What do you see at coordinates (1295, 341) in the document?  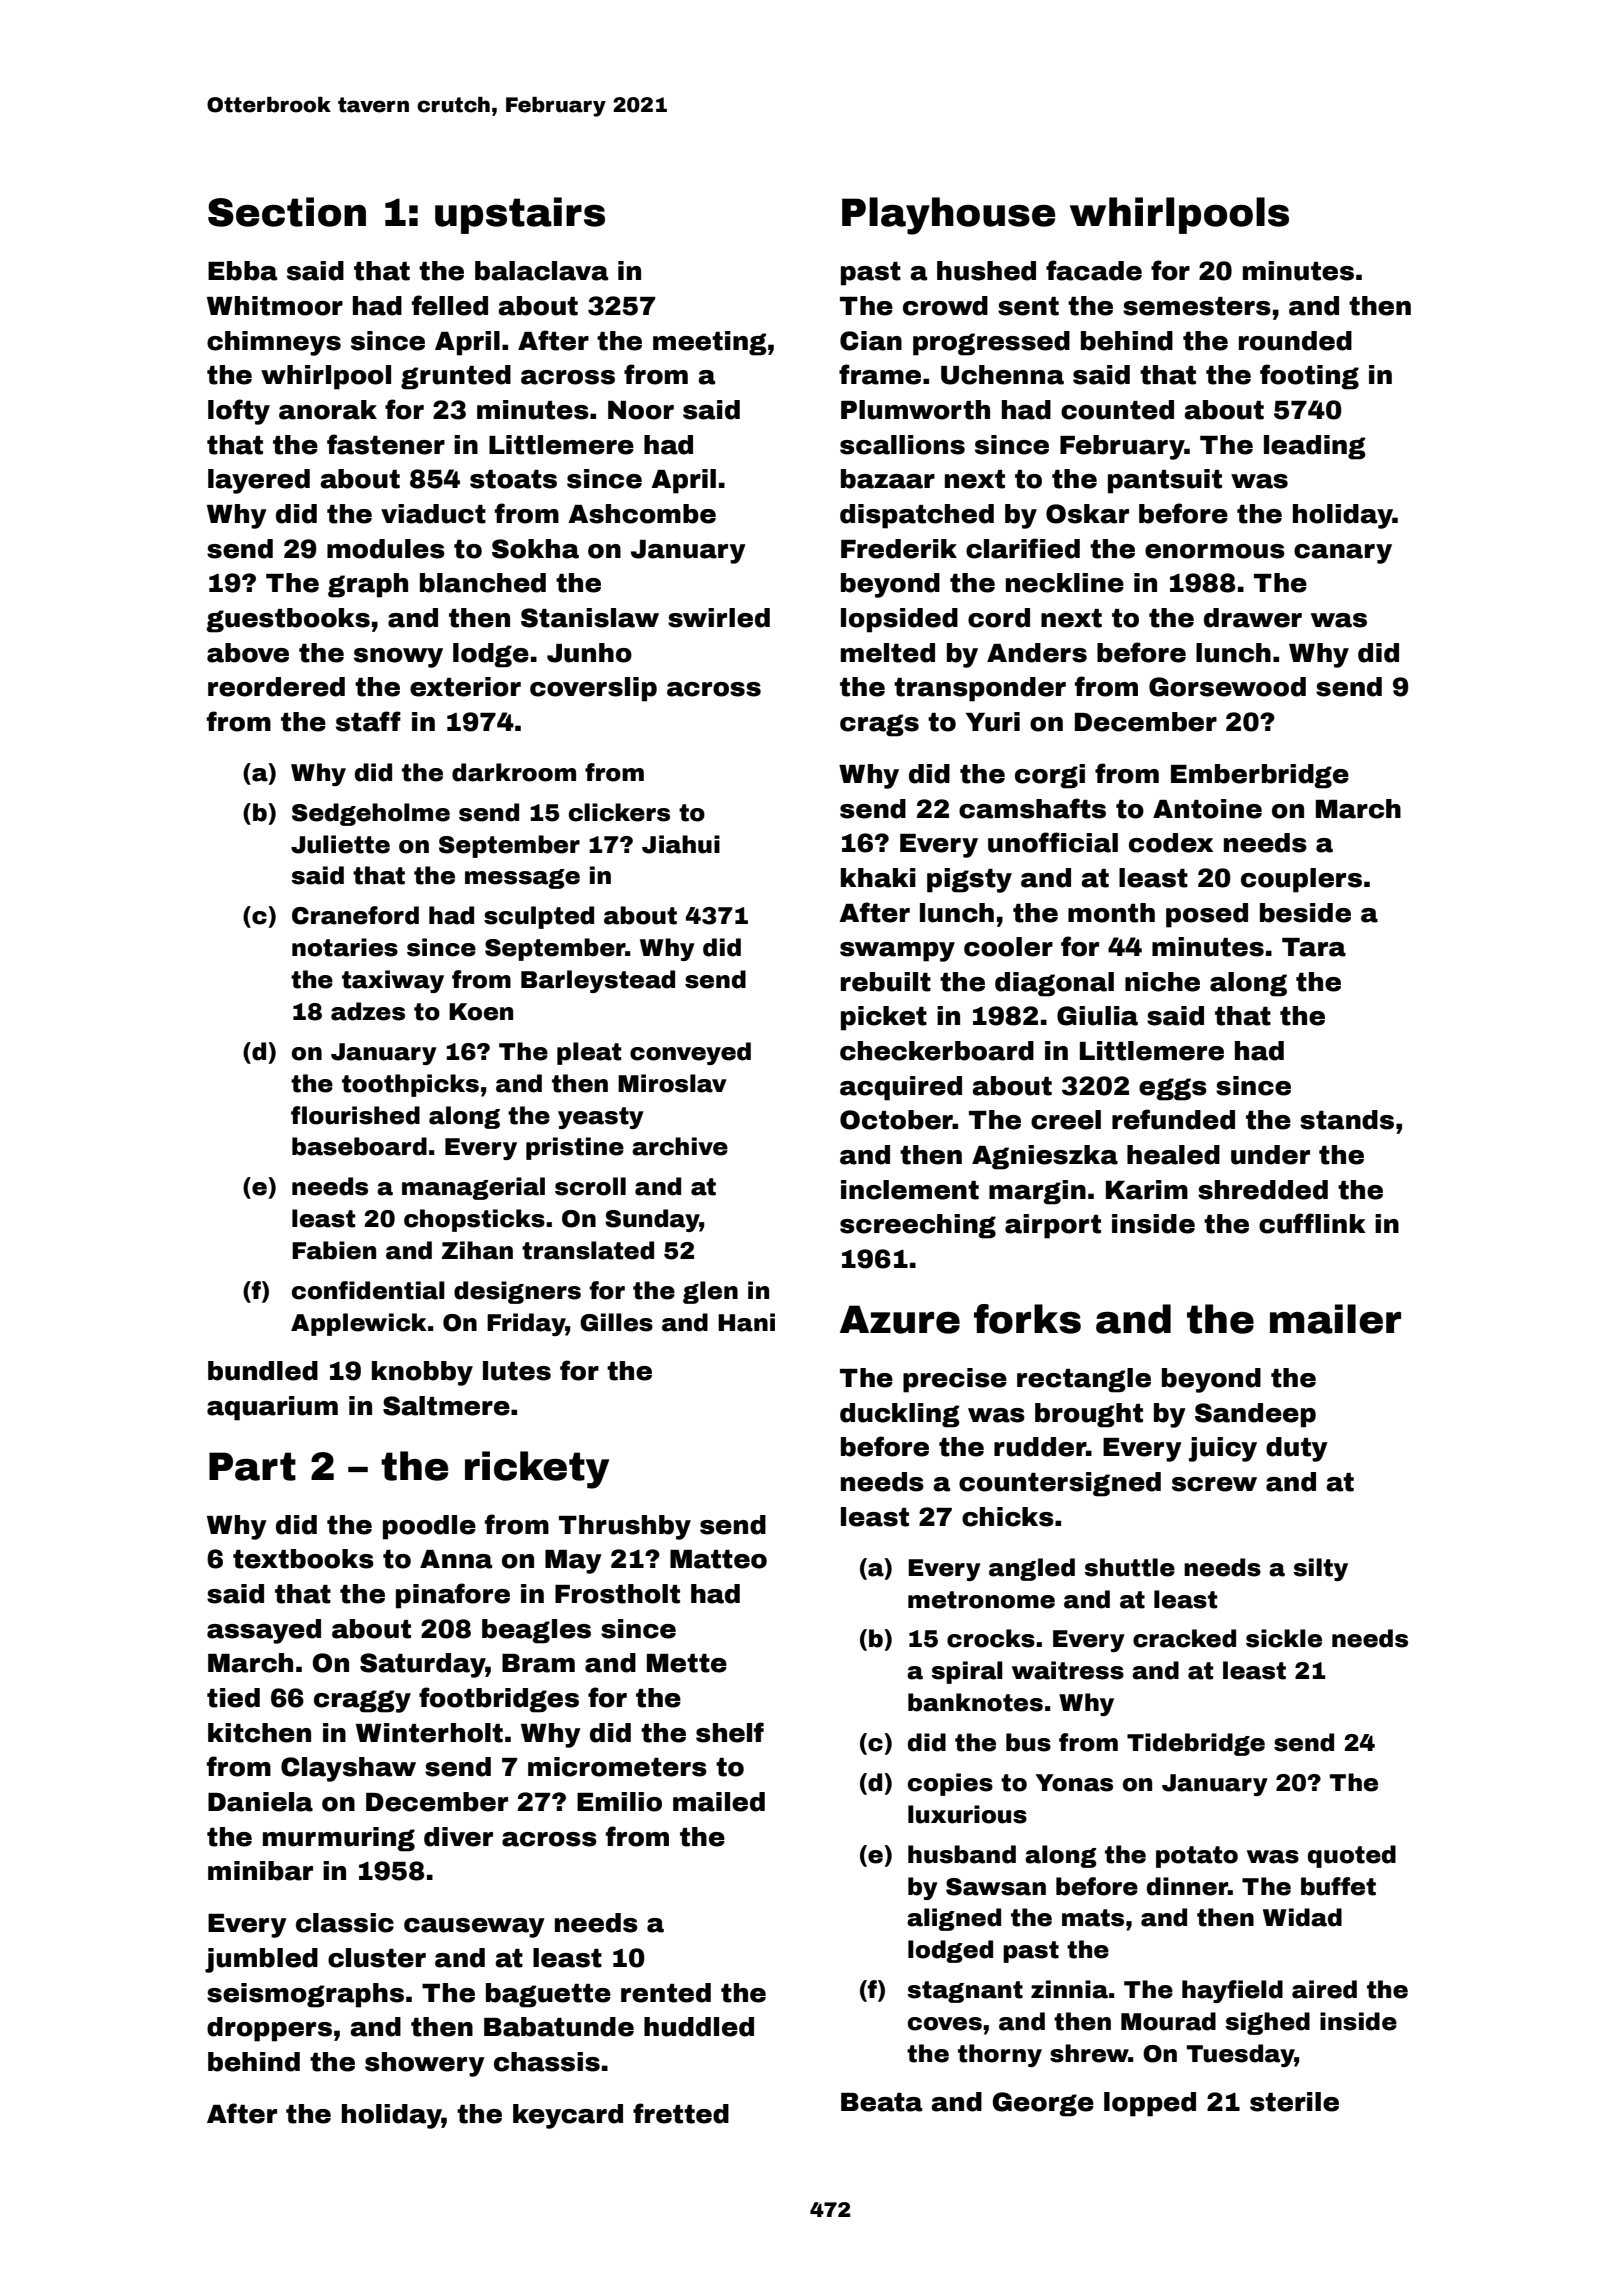 I see `rounded` at bounding box center [1295, 341].
